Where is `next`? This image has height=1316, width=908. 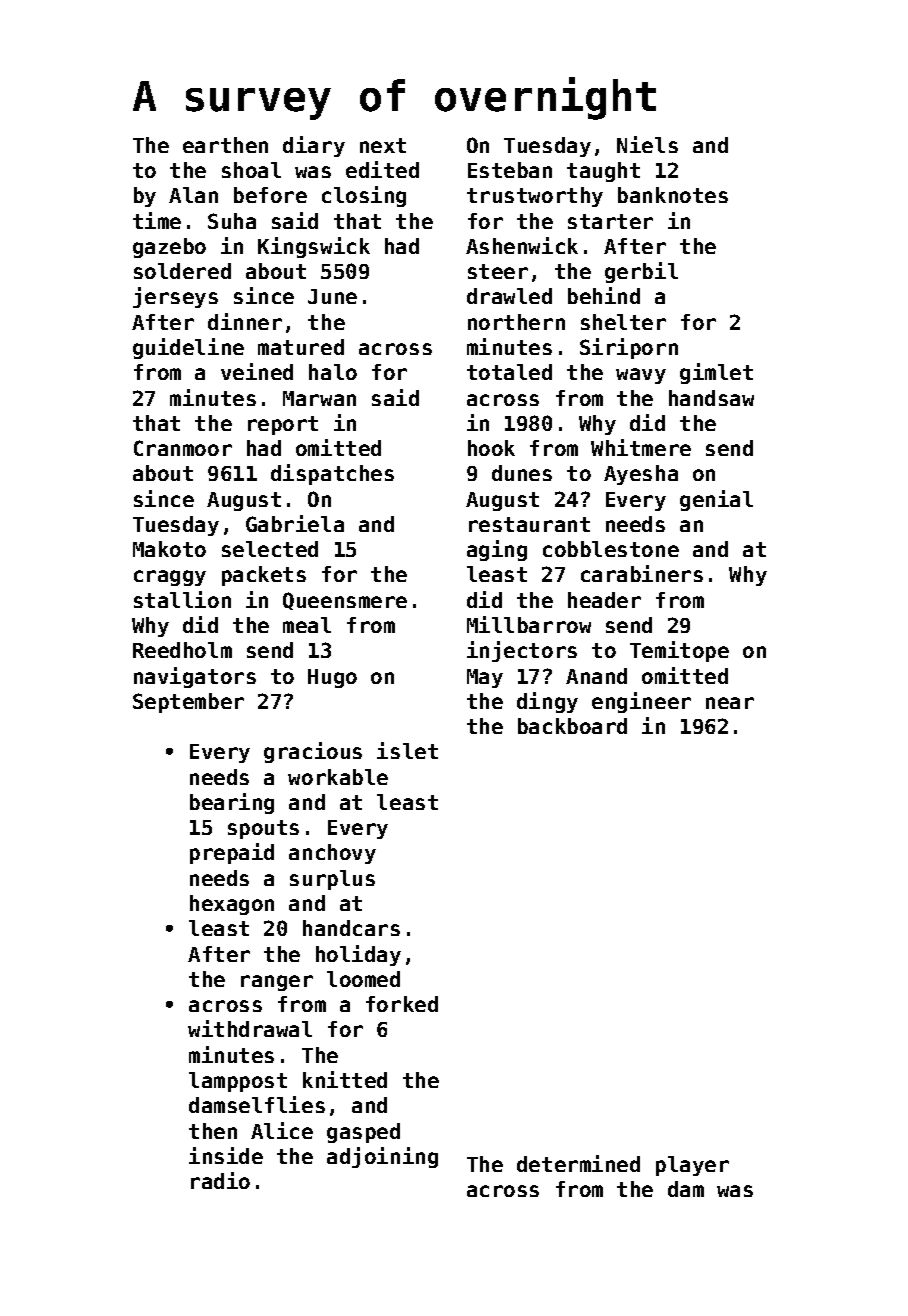
next is located at coordinates (383, 145).
